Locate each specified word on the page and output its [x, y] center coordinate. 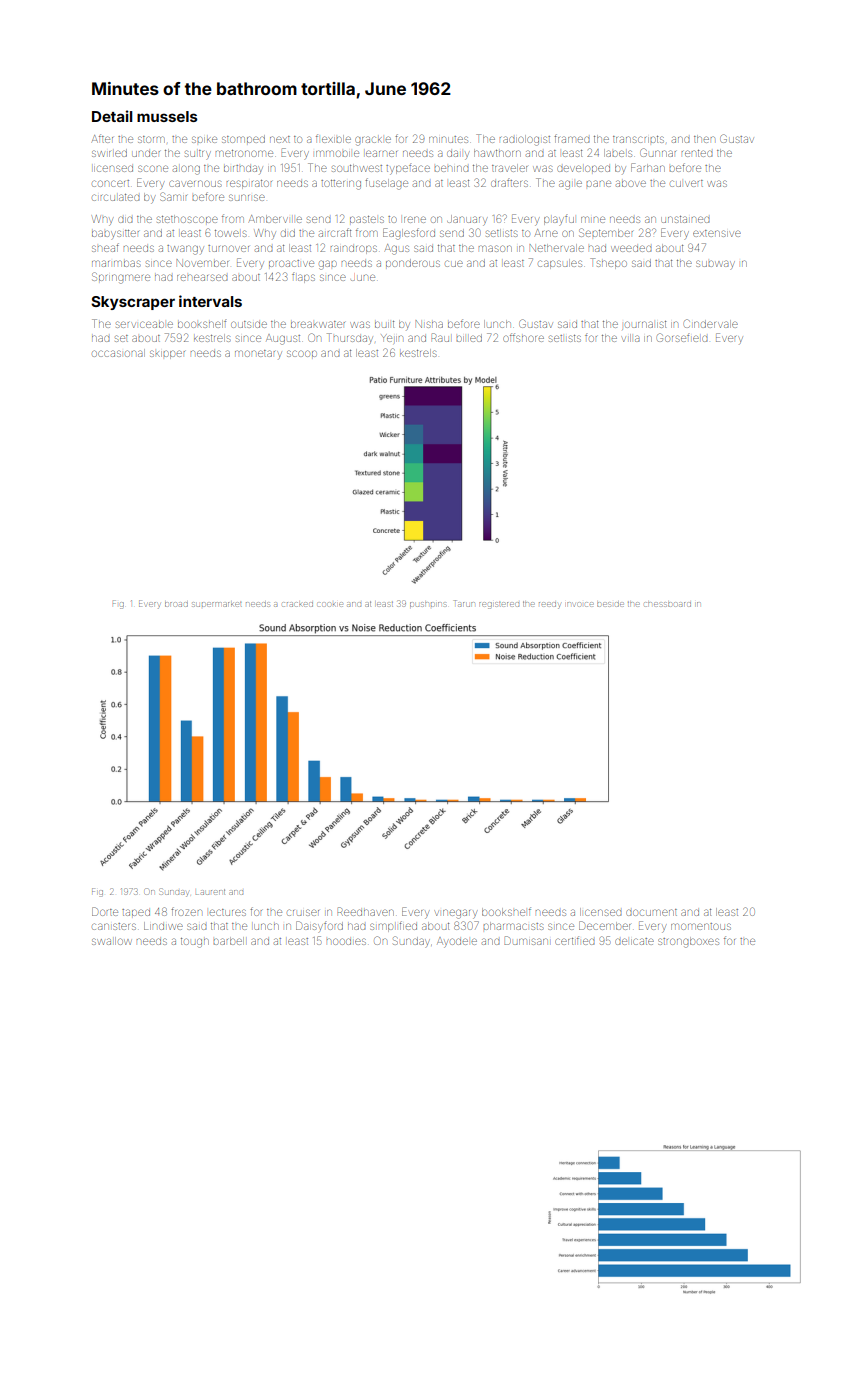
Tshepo [608, 263]
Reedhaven [365, 911]
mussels [167, 116]
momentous [701, 926]
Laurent [210, 892]
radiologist [525, 140]
